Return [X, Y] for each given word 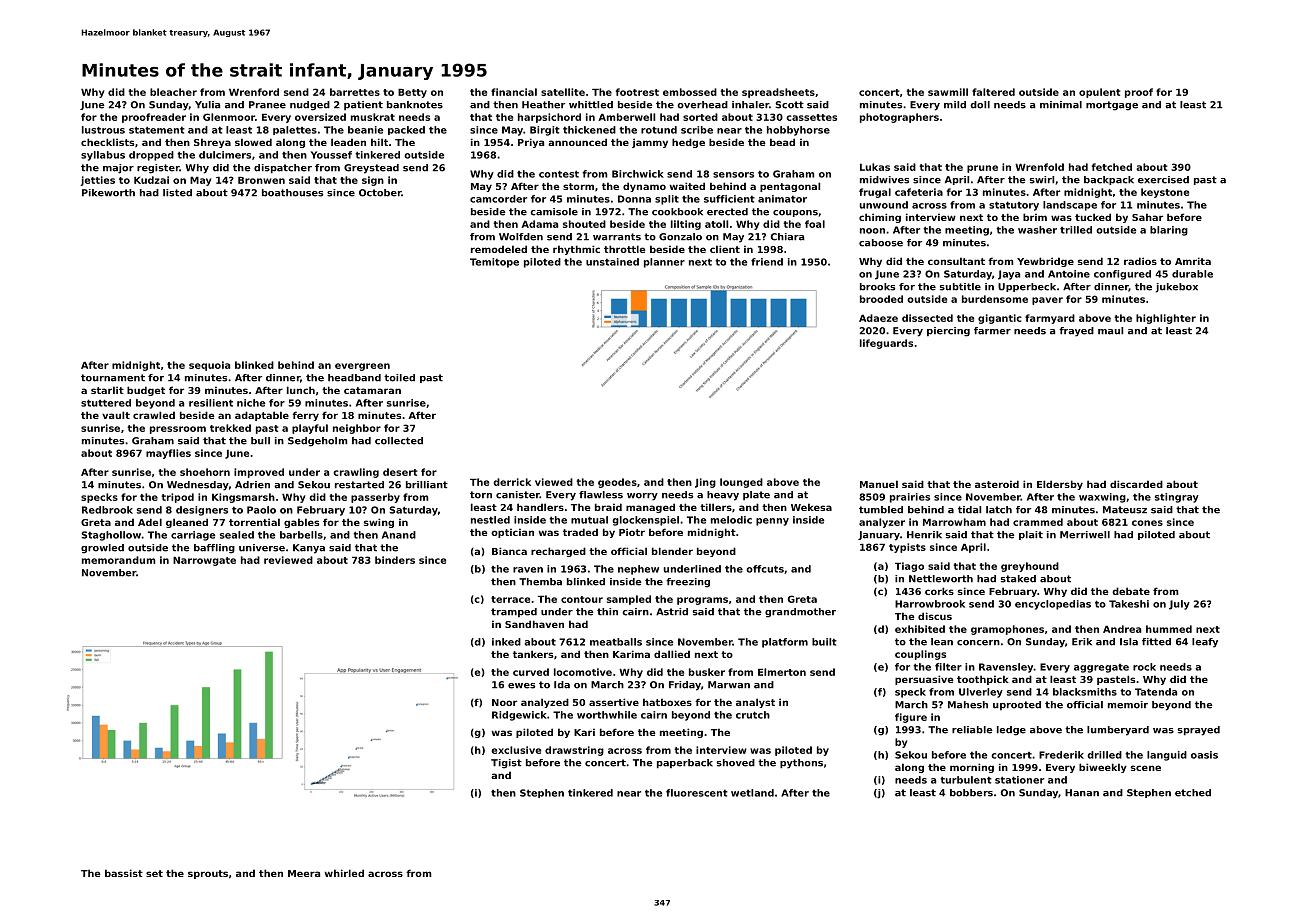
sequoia [209, 366]
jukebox [1177, 288]
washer [1037, 230]
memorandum [119, 560]
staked [1018, 579]
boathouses [292, 193]
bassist [124, 873]
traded [580, 532]
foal [815, 224]
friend [767, 262]
